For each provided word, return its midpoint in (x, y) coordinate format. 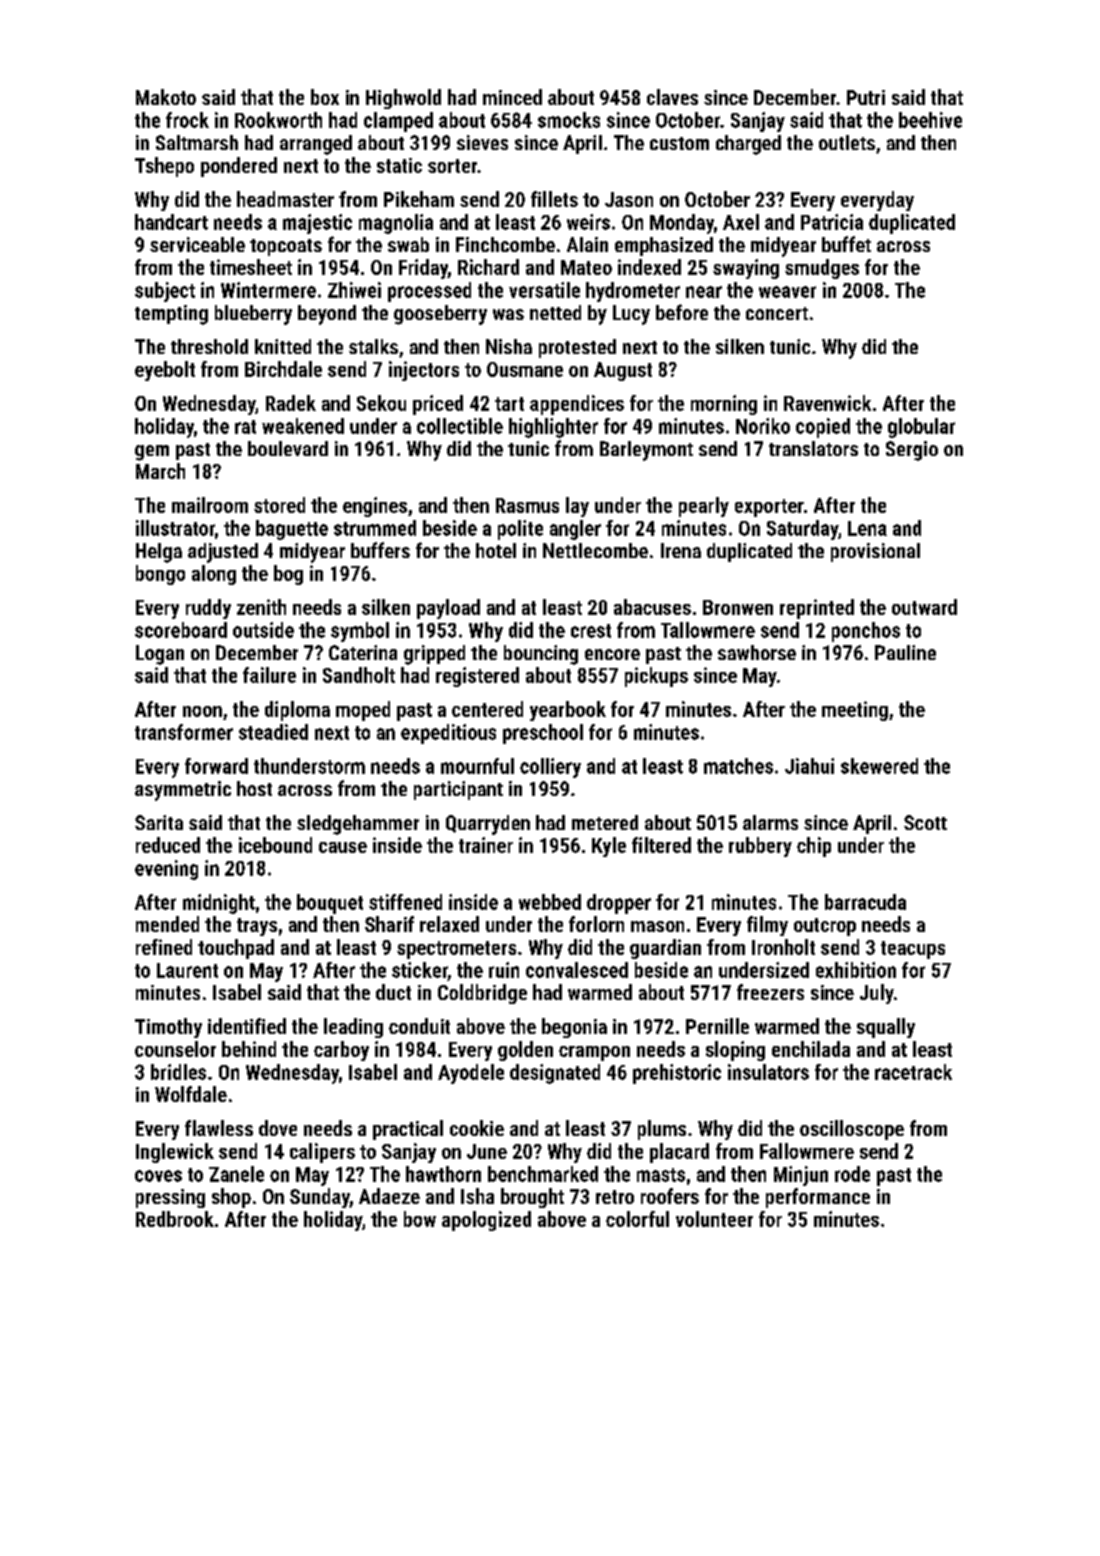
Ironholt (783, 947)
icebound (275, 845)
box (325, 97)
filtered (661, 845)
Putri (866, 97)
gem (152, 453)
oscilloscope (852, 1130)
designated (555, 1074)
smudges (822, 269)
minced (512, 97)
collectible (460, 426)
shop (231, 1198)
